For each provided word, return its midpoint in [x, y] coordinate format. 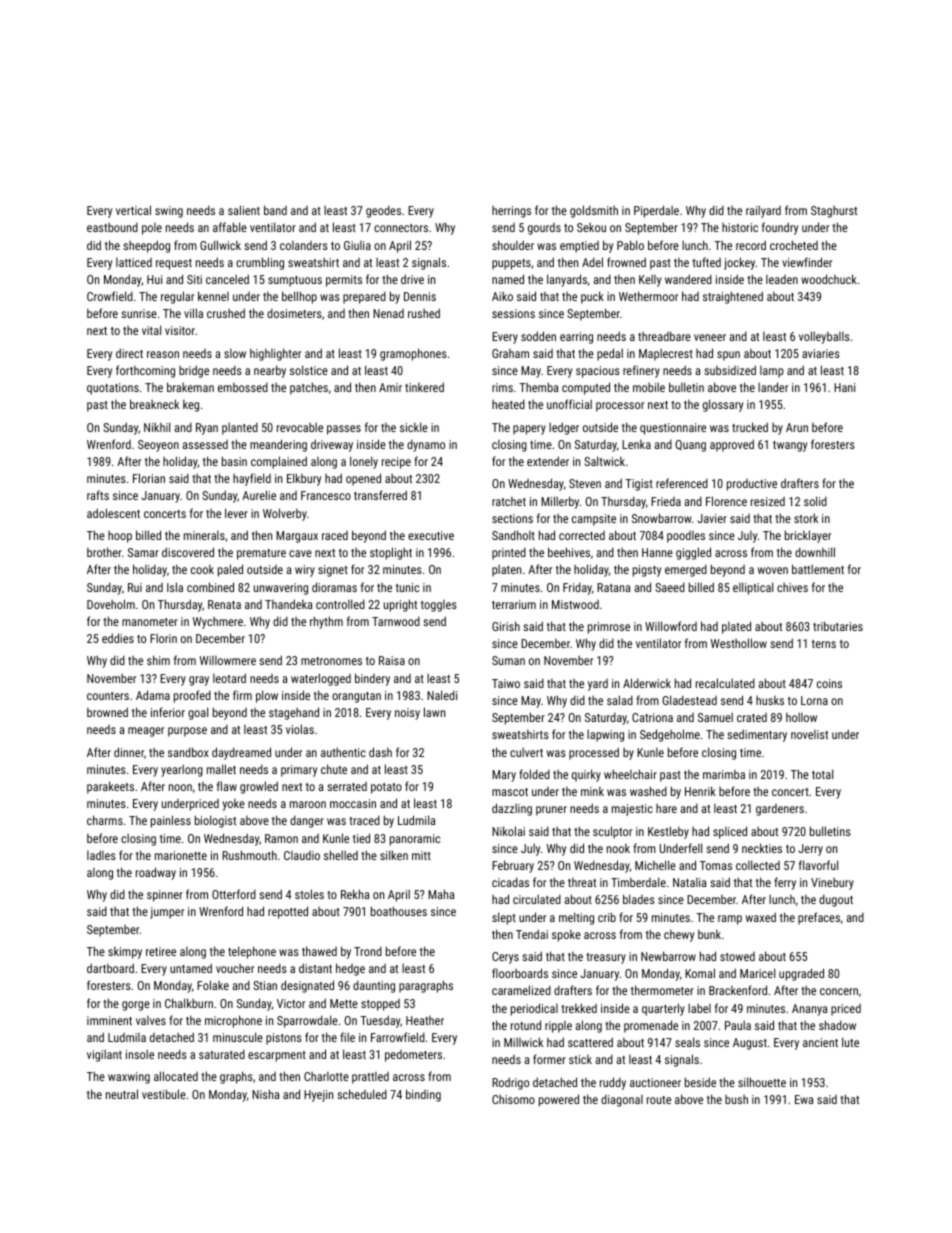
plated [736, 627]
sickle [414, 427]
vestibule [164, 1094]
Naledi [442, 695]
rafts [98, 495]
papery [529, 430]
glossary [723, 405]
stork [806, 518]
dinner [129, 752]
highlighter [275, 354]
